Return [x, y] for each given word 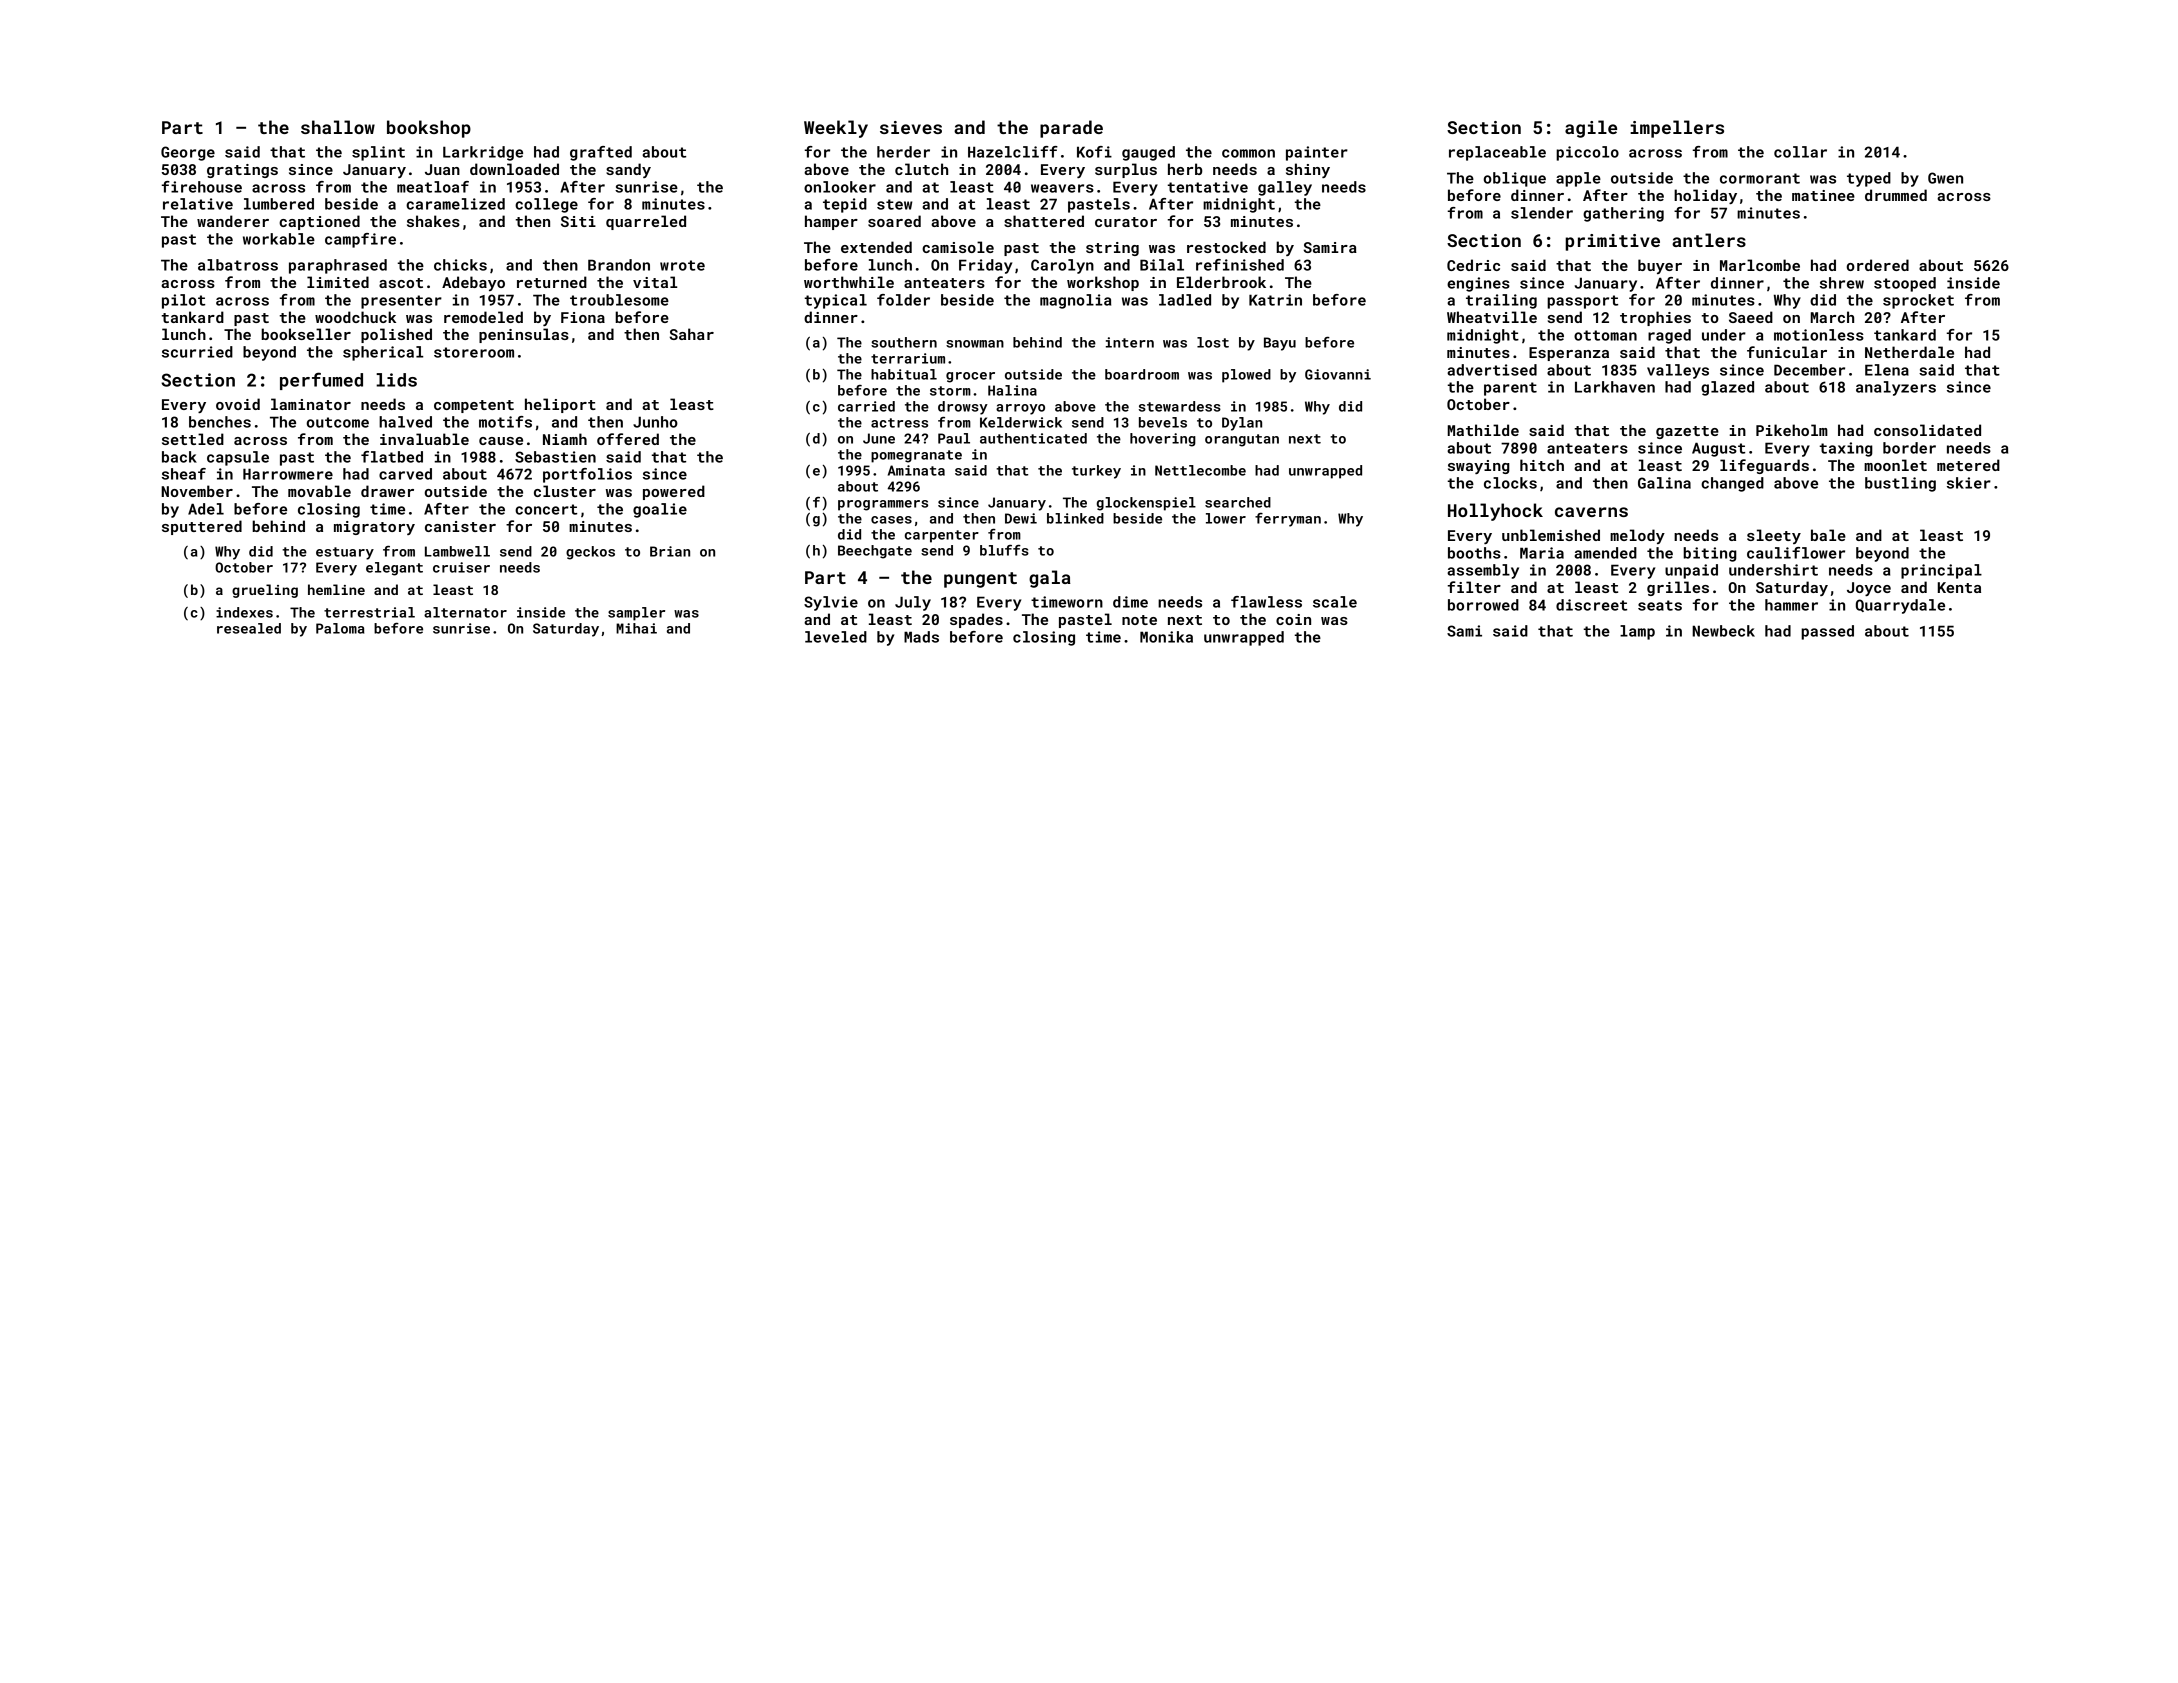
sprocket [1918, 301]
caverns [1591, 512]
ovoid [238, 404]
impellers [1677, 129]
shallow [338, 127]
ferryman [1288, 520]
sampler [636, 614]
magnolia [1075, 301]
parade [1071, 129]
